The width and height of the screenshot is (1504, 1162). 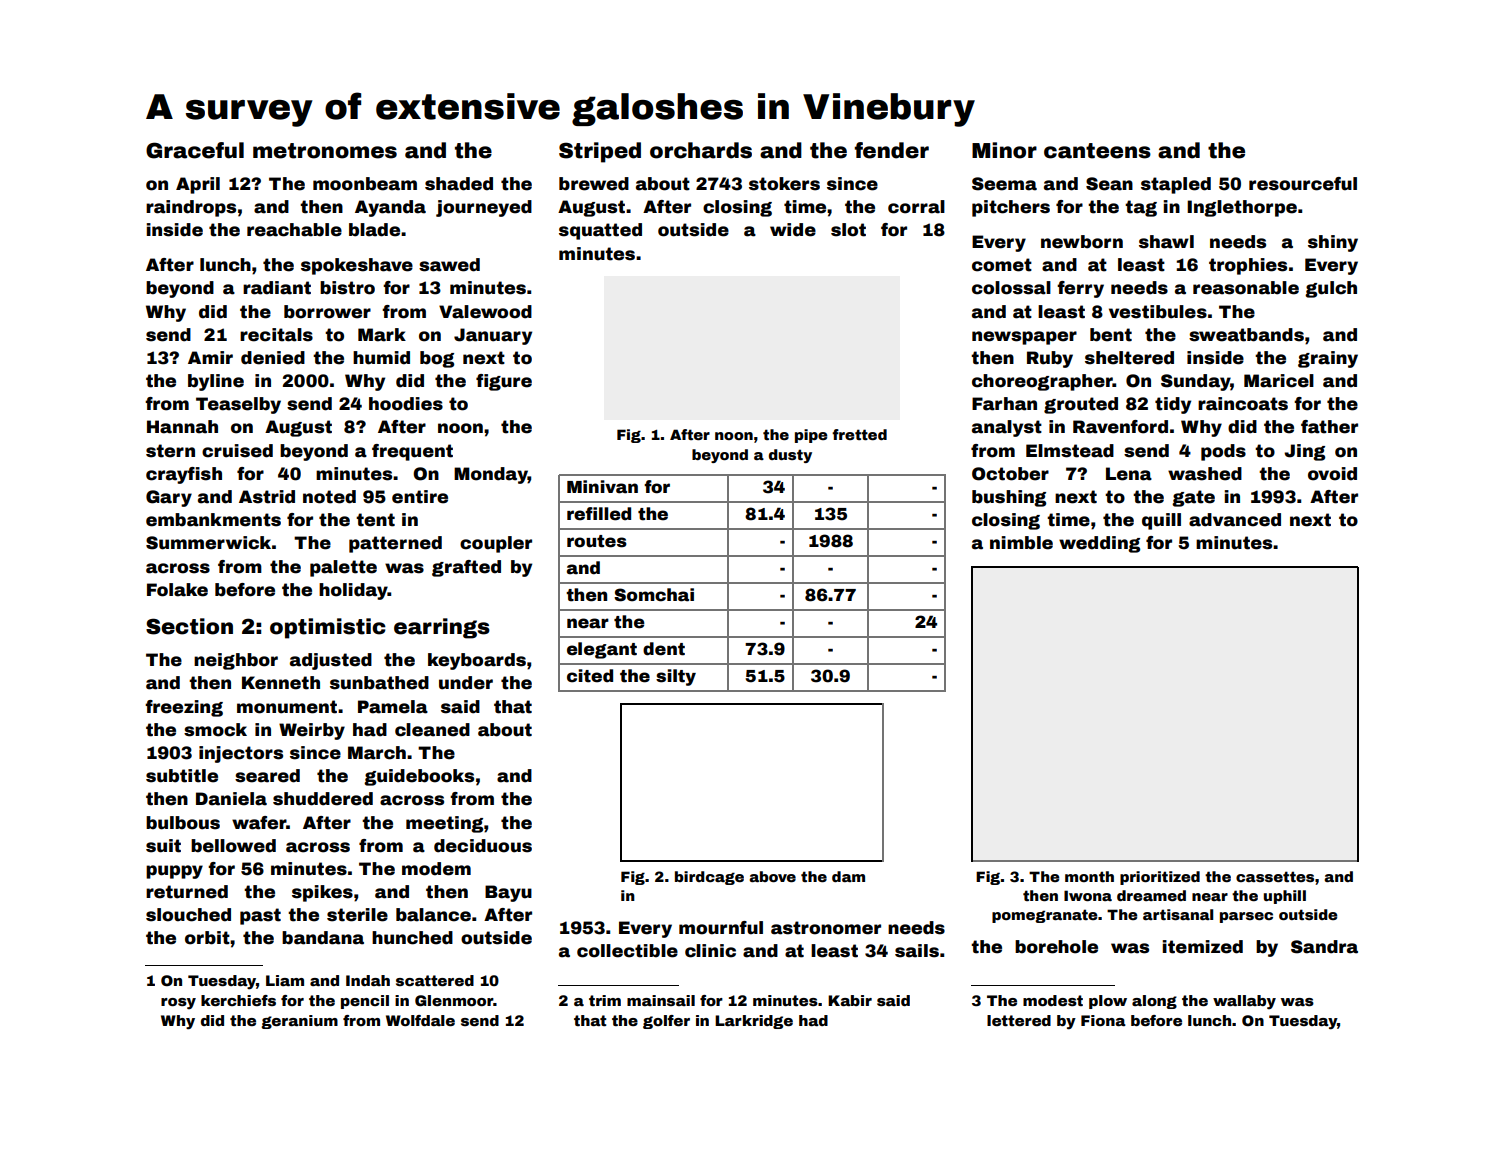 I want to click on wedding, so click(x=1099, y=544).
